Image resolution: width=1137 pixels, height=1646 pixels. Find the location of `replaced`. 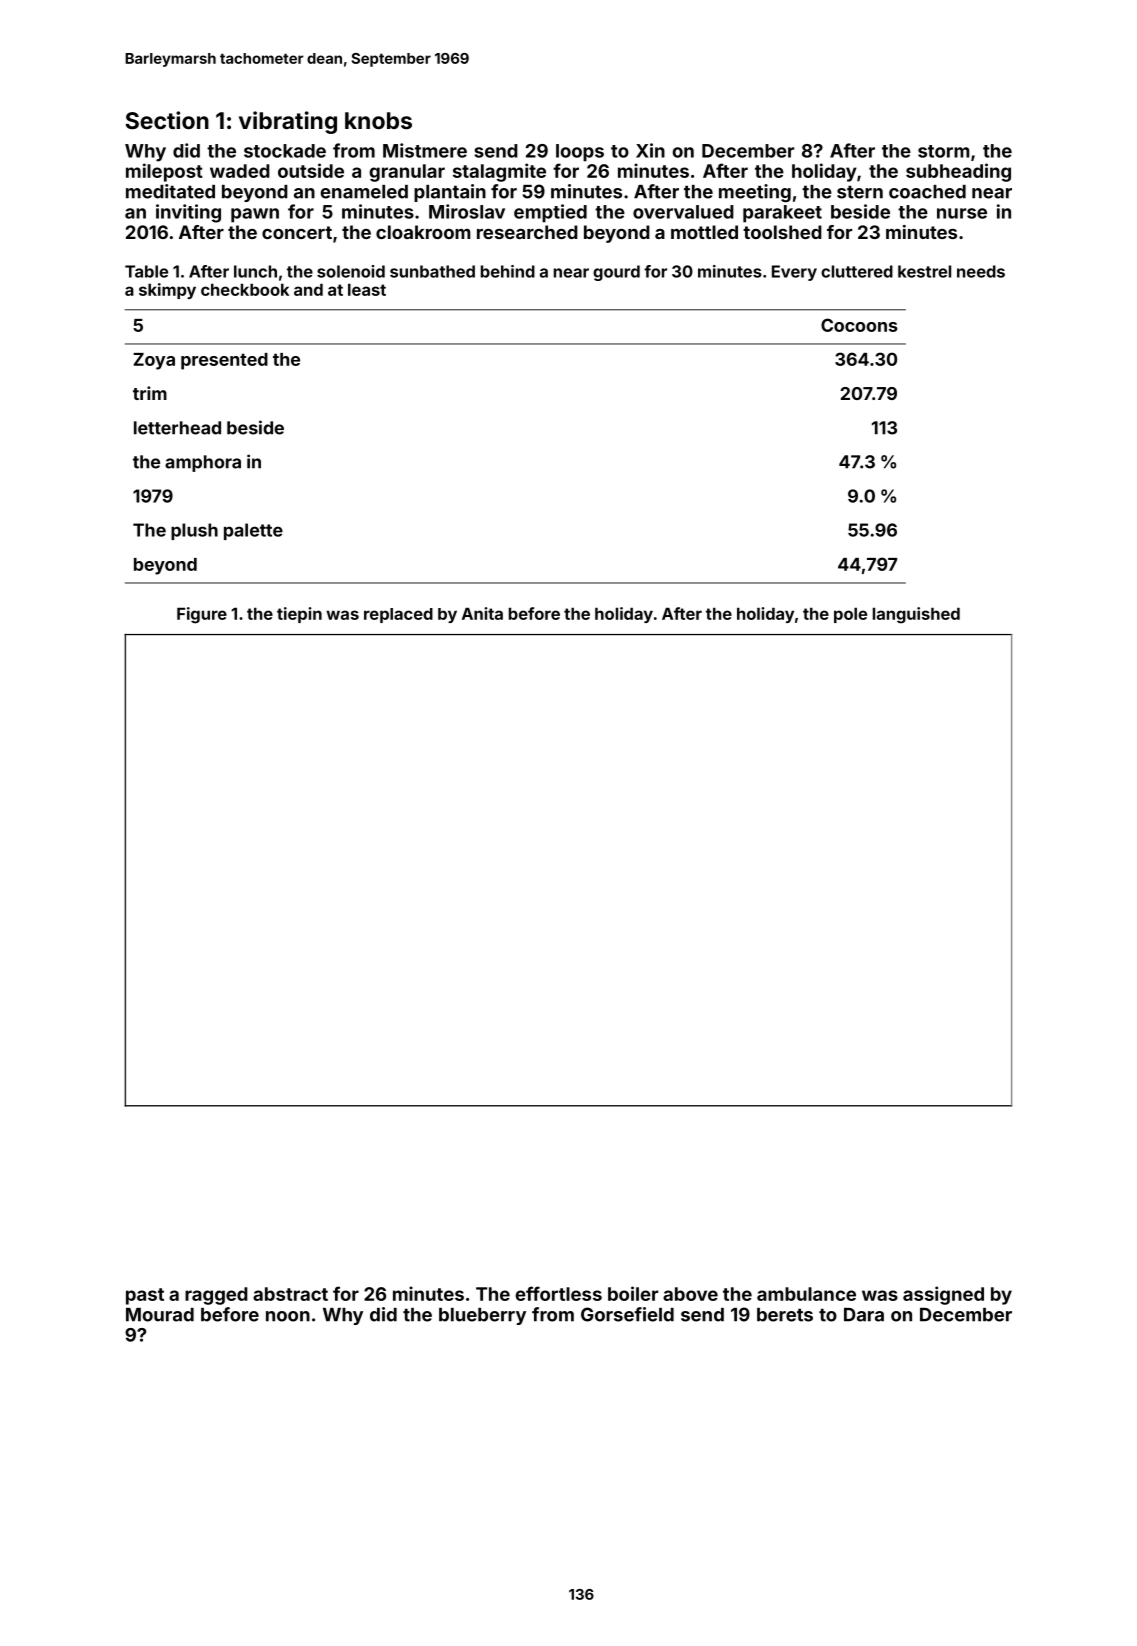

replaced is located at coordinates (398, 615).
